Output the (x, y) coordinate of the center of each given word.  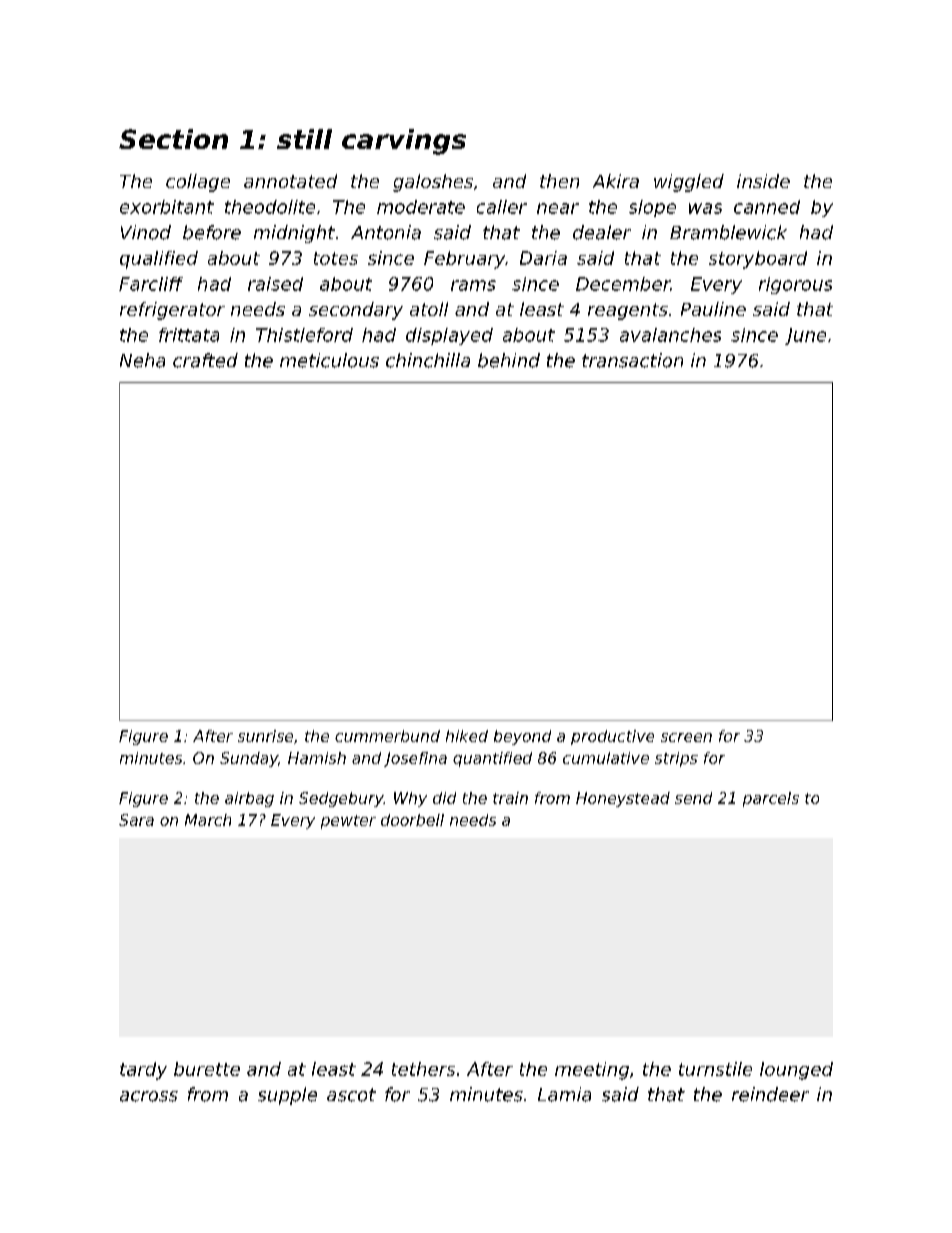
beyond (522, 737)
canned (767, 207)
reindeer (770, 1094)
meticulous (329, 360)
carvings (404, 142)
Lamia (564, 1094)
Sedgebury (341, 799)
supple (287, 1096)
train (510, 798)
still (304, 139)
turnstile (715, 1069)
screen (686, 737)
